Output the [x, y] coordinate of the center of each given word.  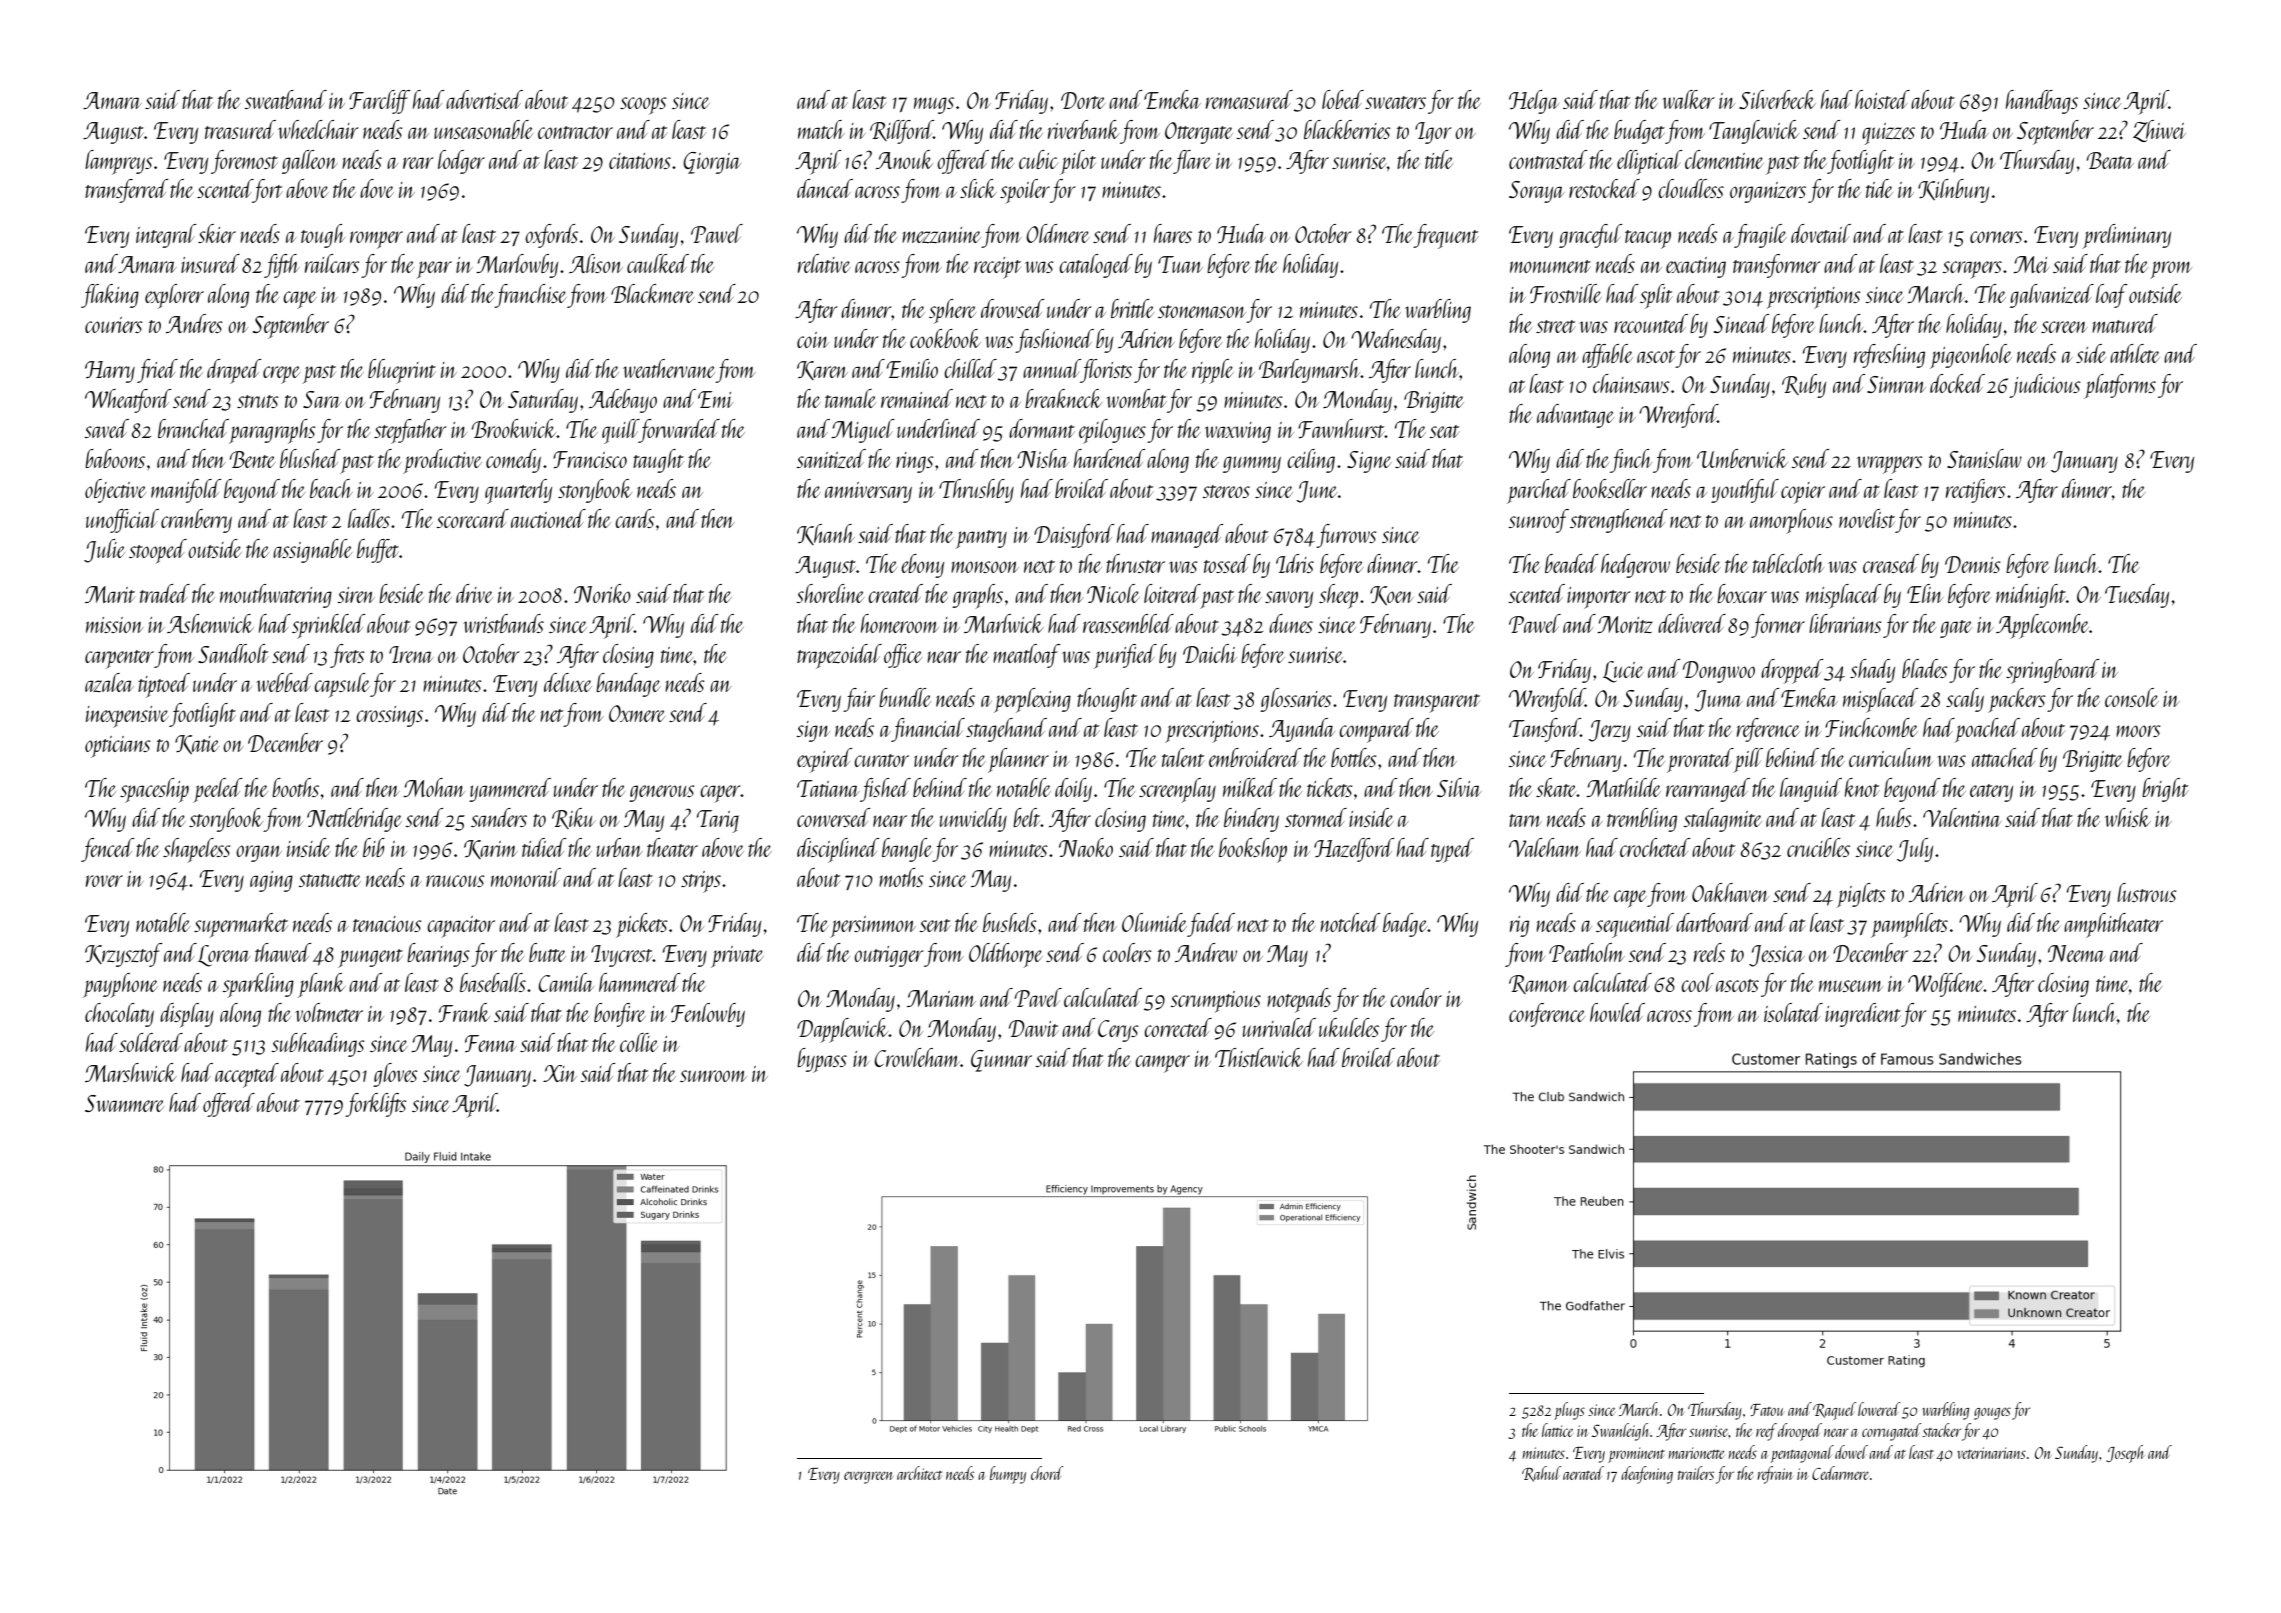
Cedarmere [1840, 1473]
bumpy [1008, 1475]
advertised [484, 99]
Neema [2076, 953]
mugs [934, 105]
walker [1688, 99]
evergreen [868, 1477]
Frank [464, 1012]
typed [1452, 850]
